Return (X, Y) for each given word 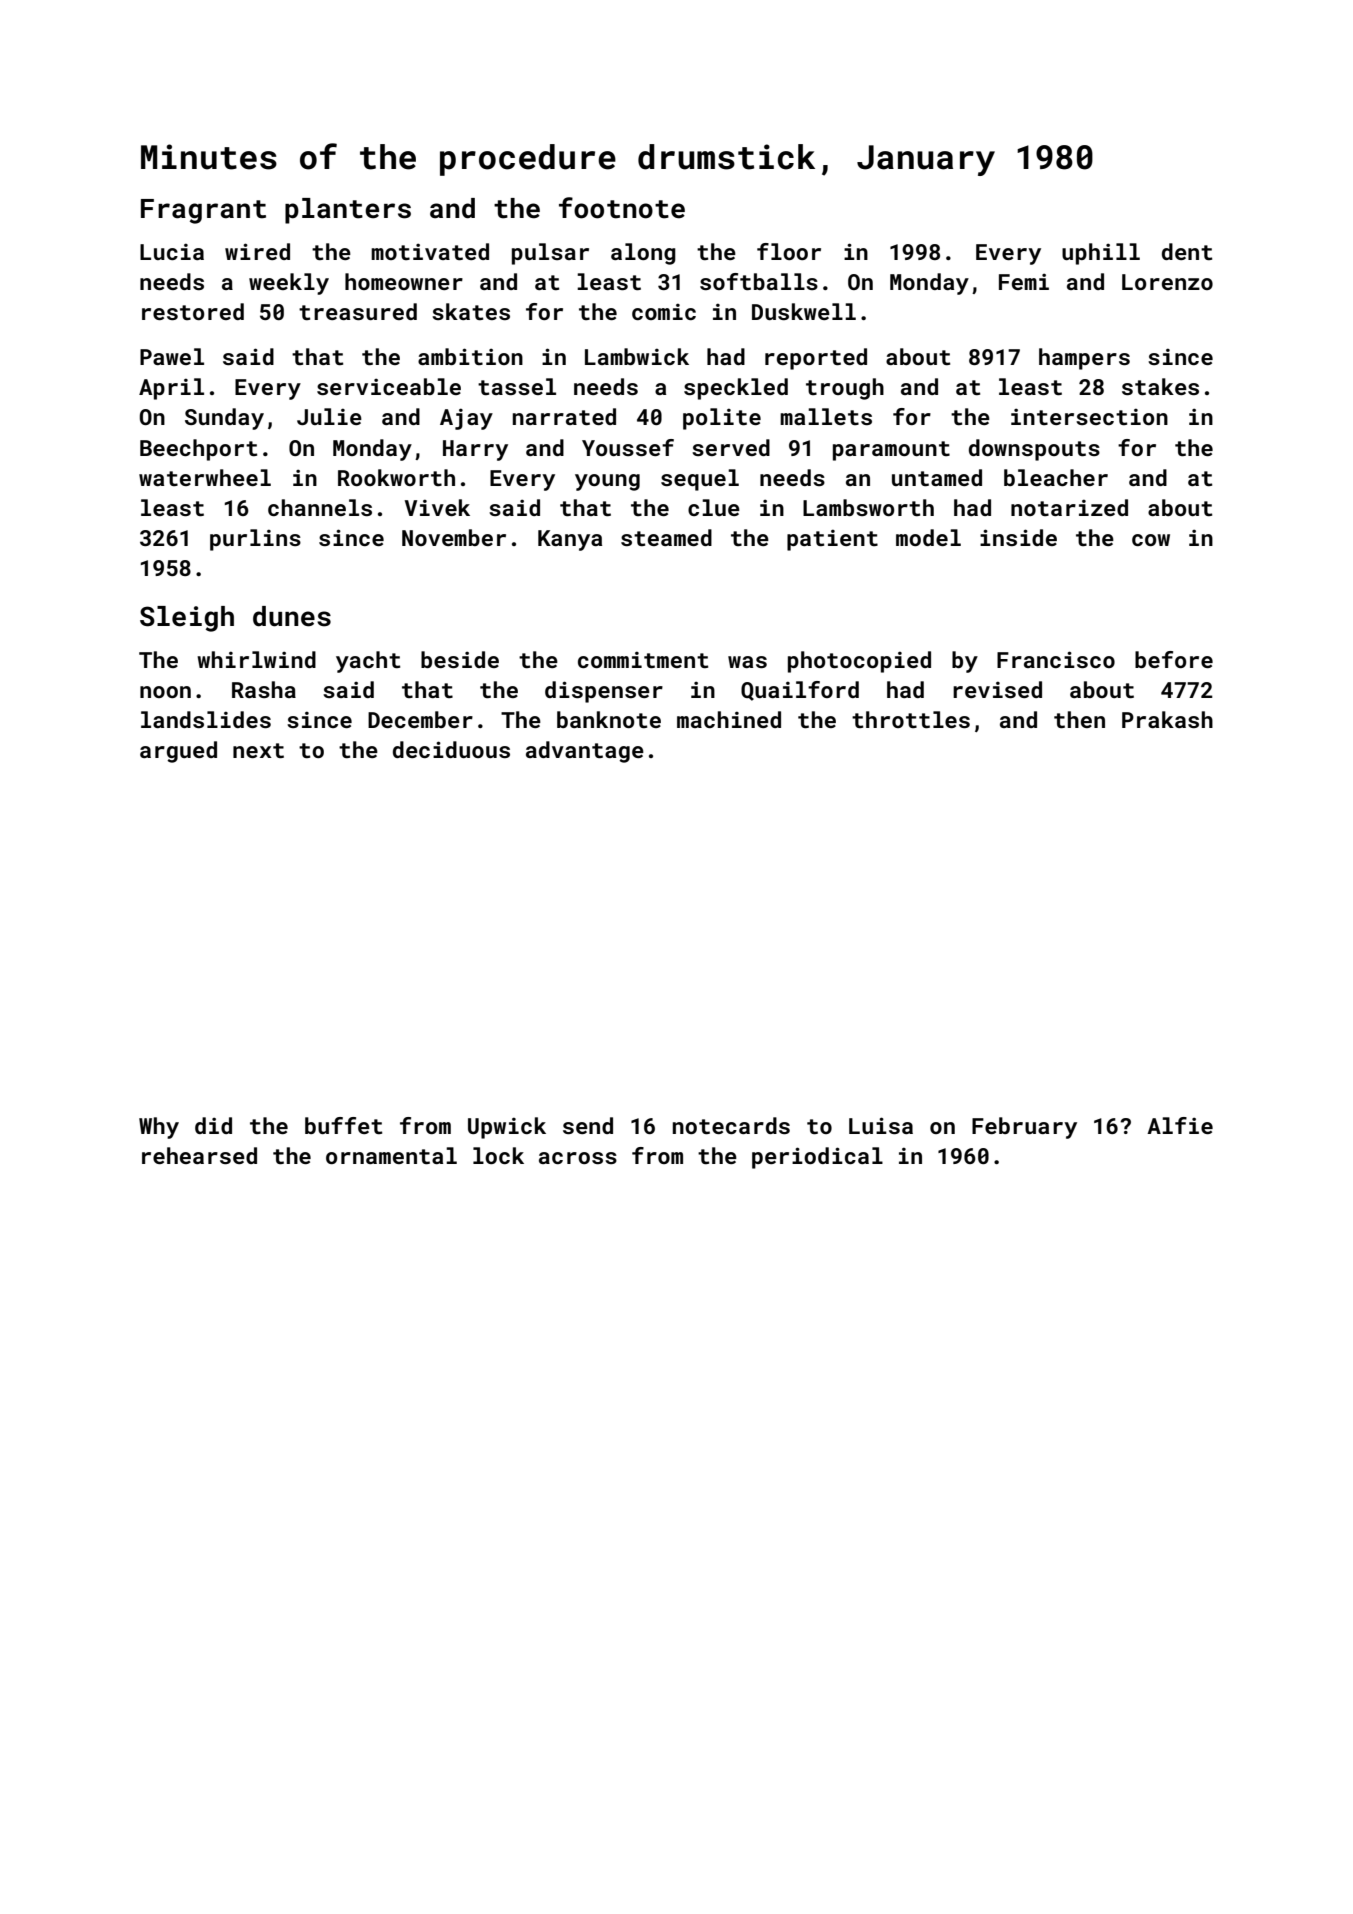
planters (348, 211)
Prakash (1167, 719)
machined (729, 719)
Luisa (881, 1125)
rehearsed (199, 1155)
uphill (1101, 254)
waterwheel (205, 477)
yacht (368, 662)
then (1079, 719)
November (454, 537)
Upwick (507, 1128)
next (258, 750)
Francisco (1056, 659)
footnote (622, 208)
